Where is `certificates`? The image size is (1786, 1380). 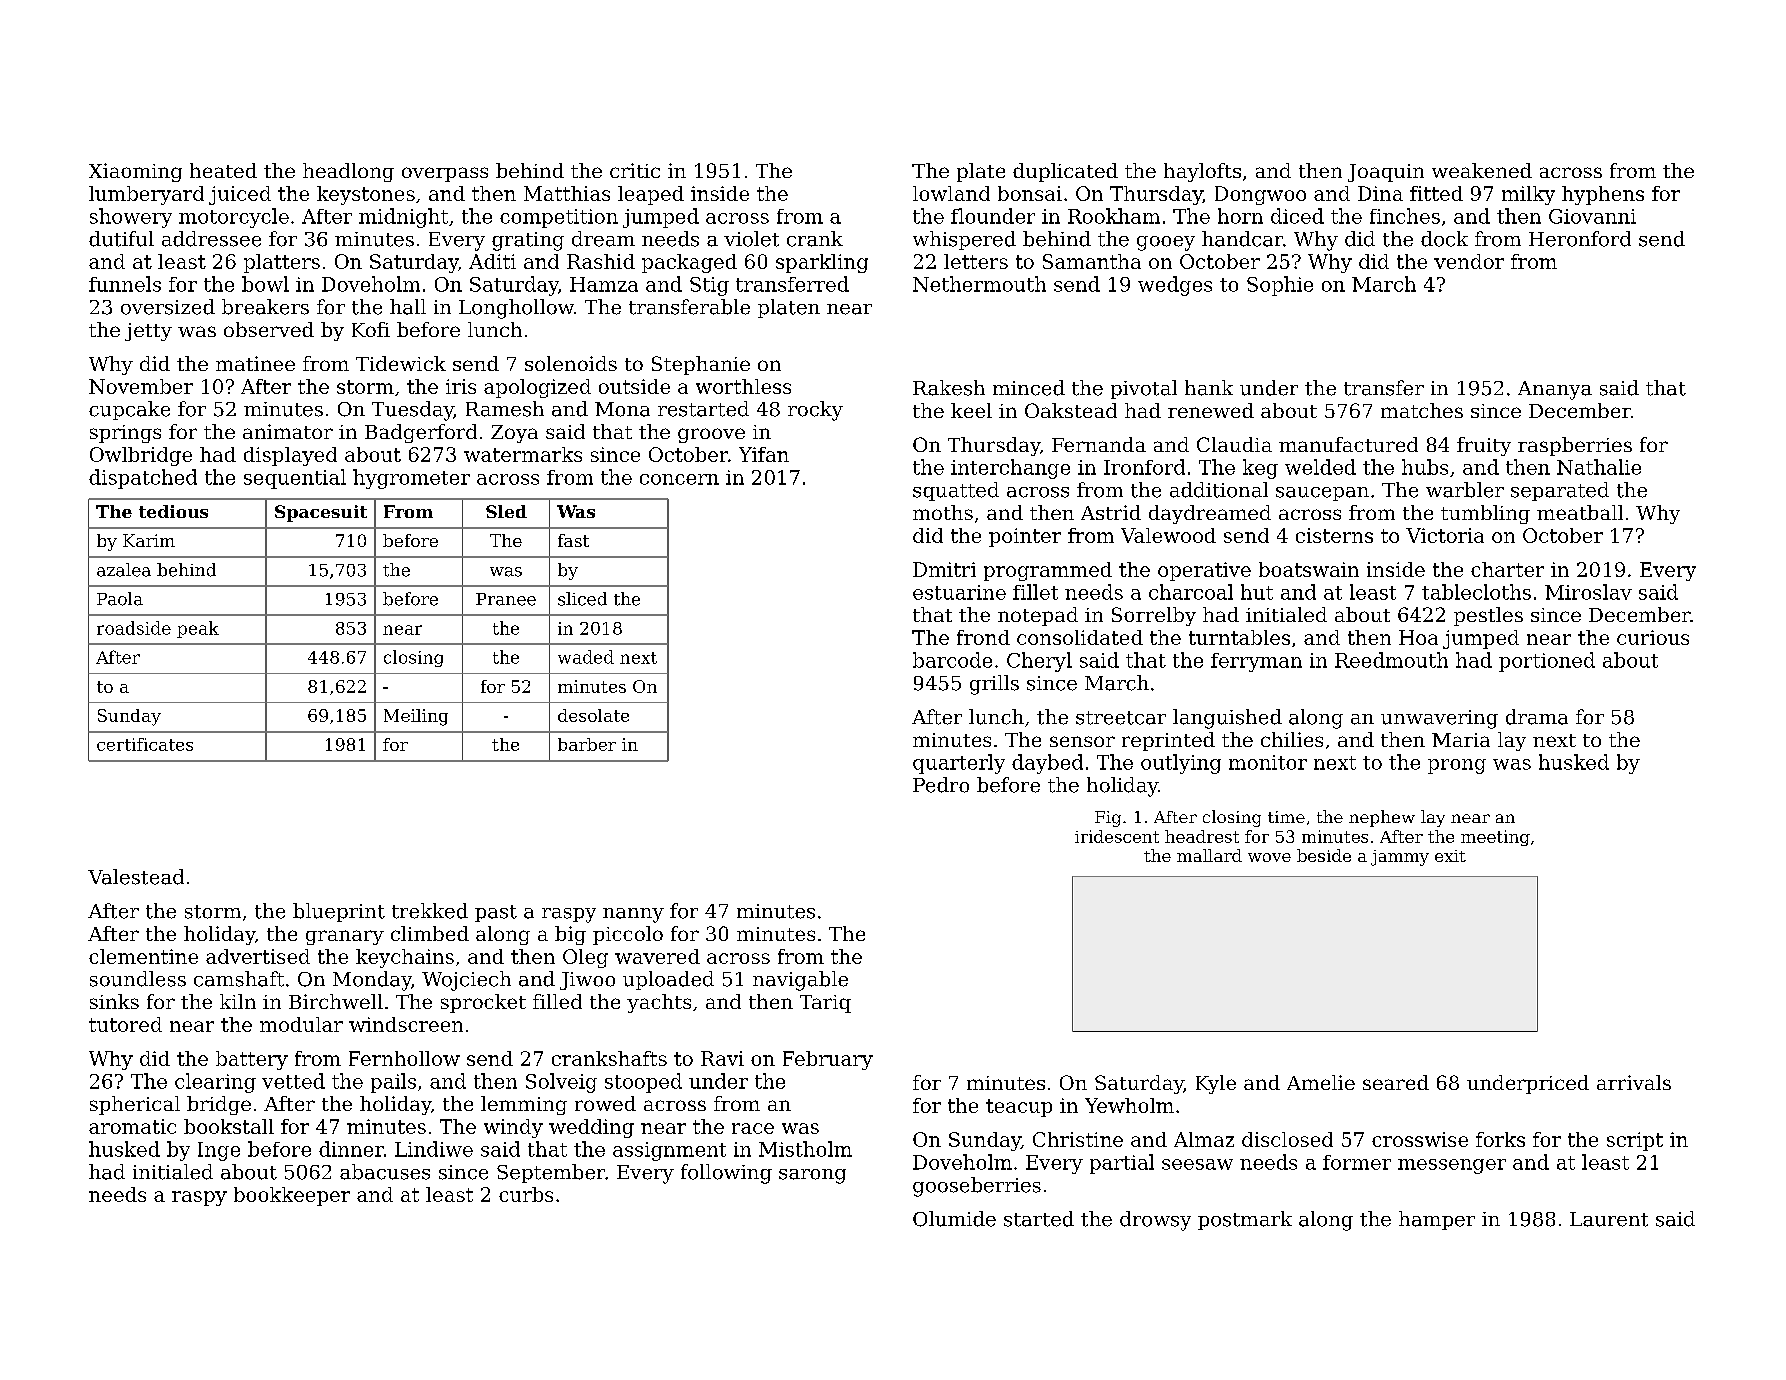 certificates is located at coordinates (145, 744).
